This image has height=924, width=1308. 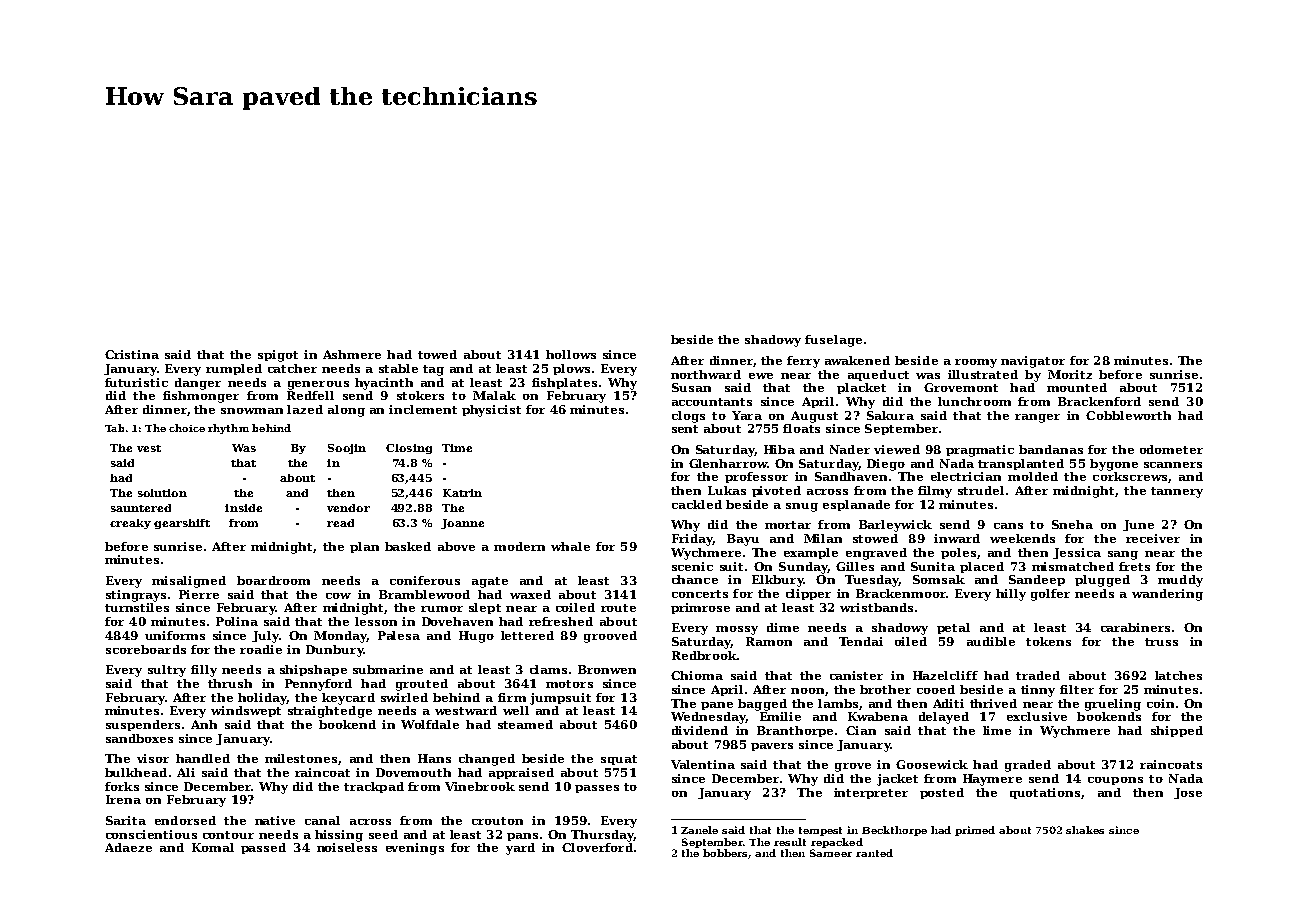 What do you see at coordinates (1045, 793) in the image?
I see `quotations` at bounding box center [1045, 793].
